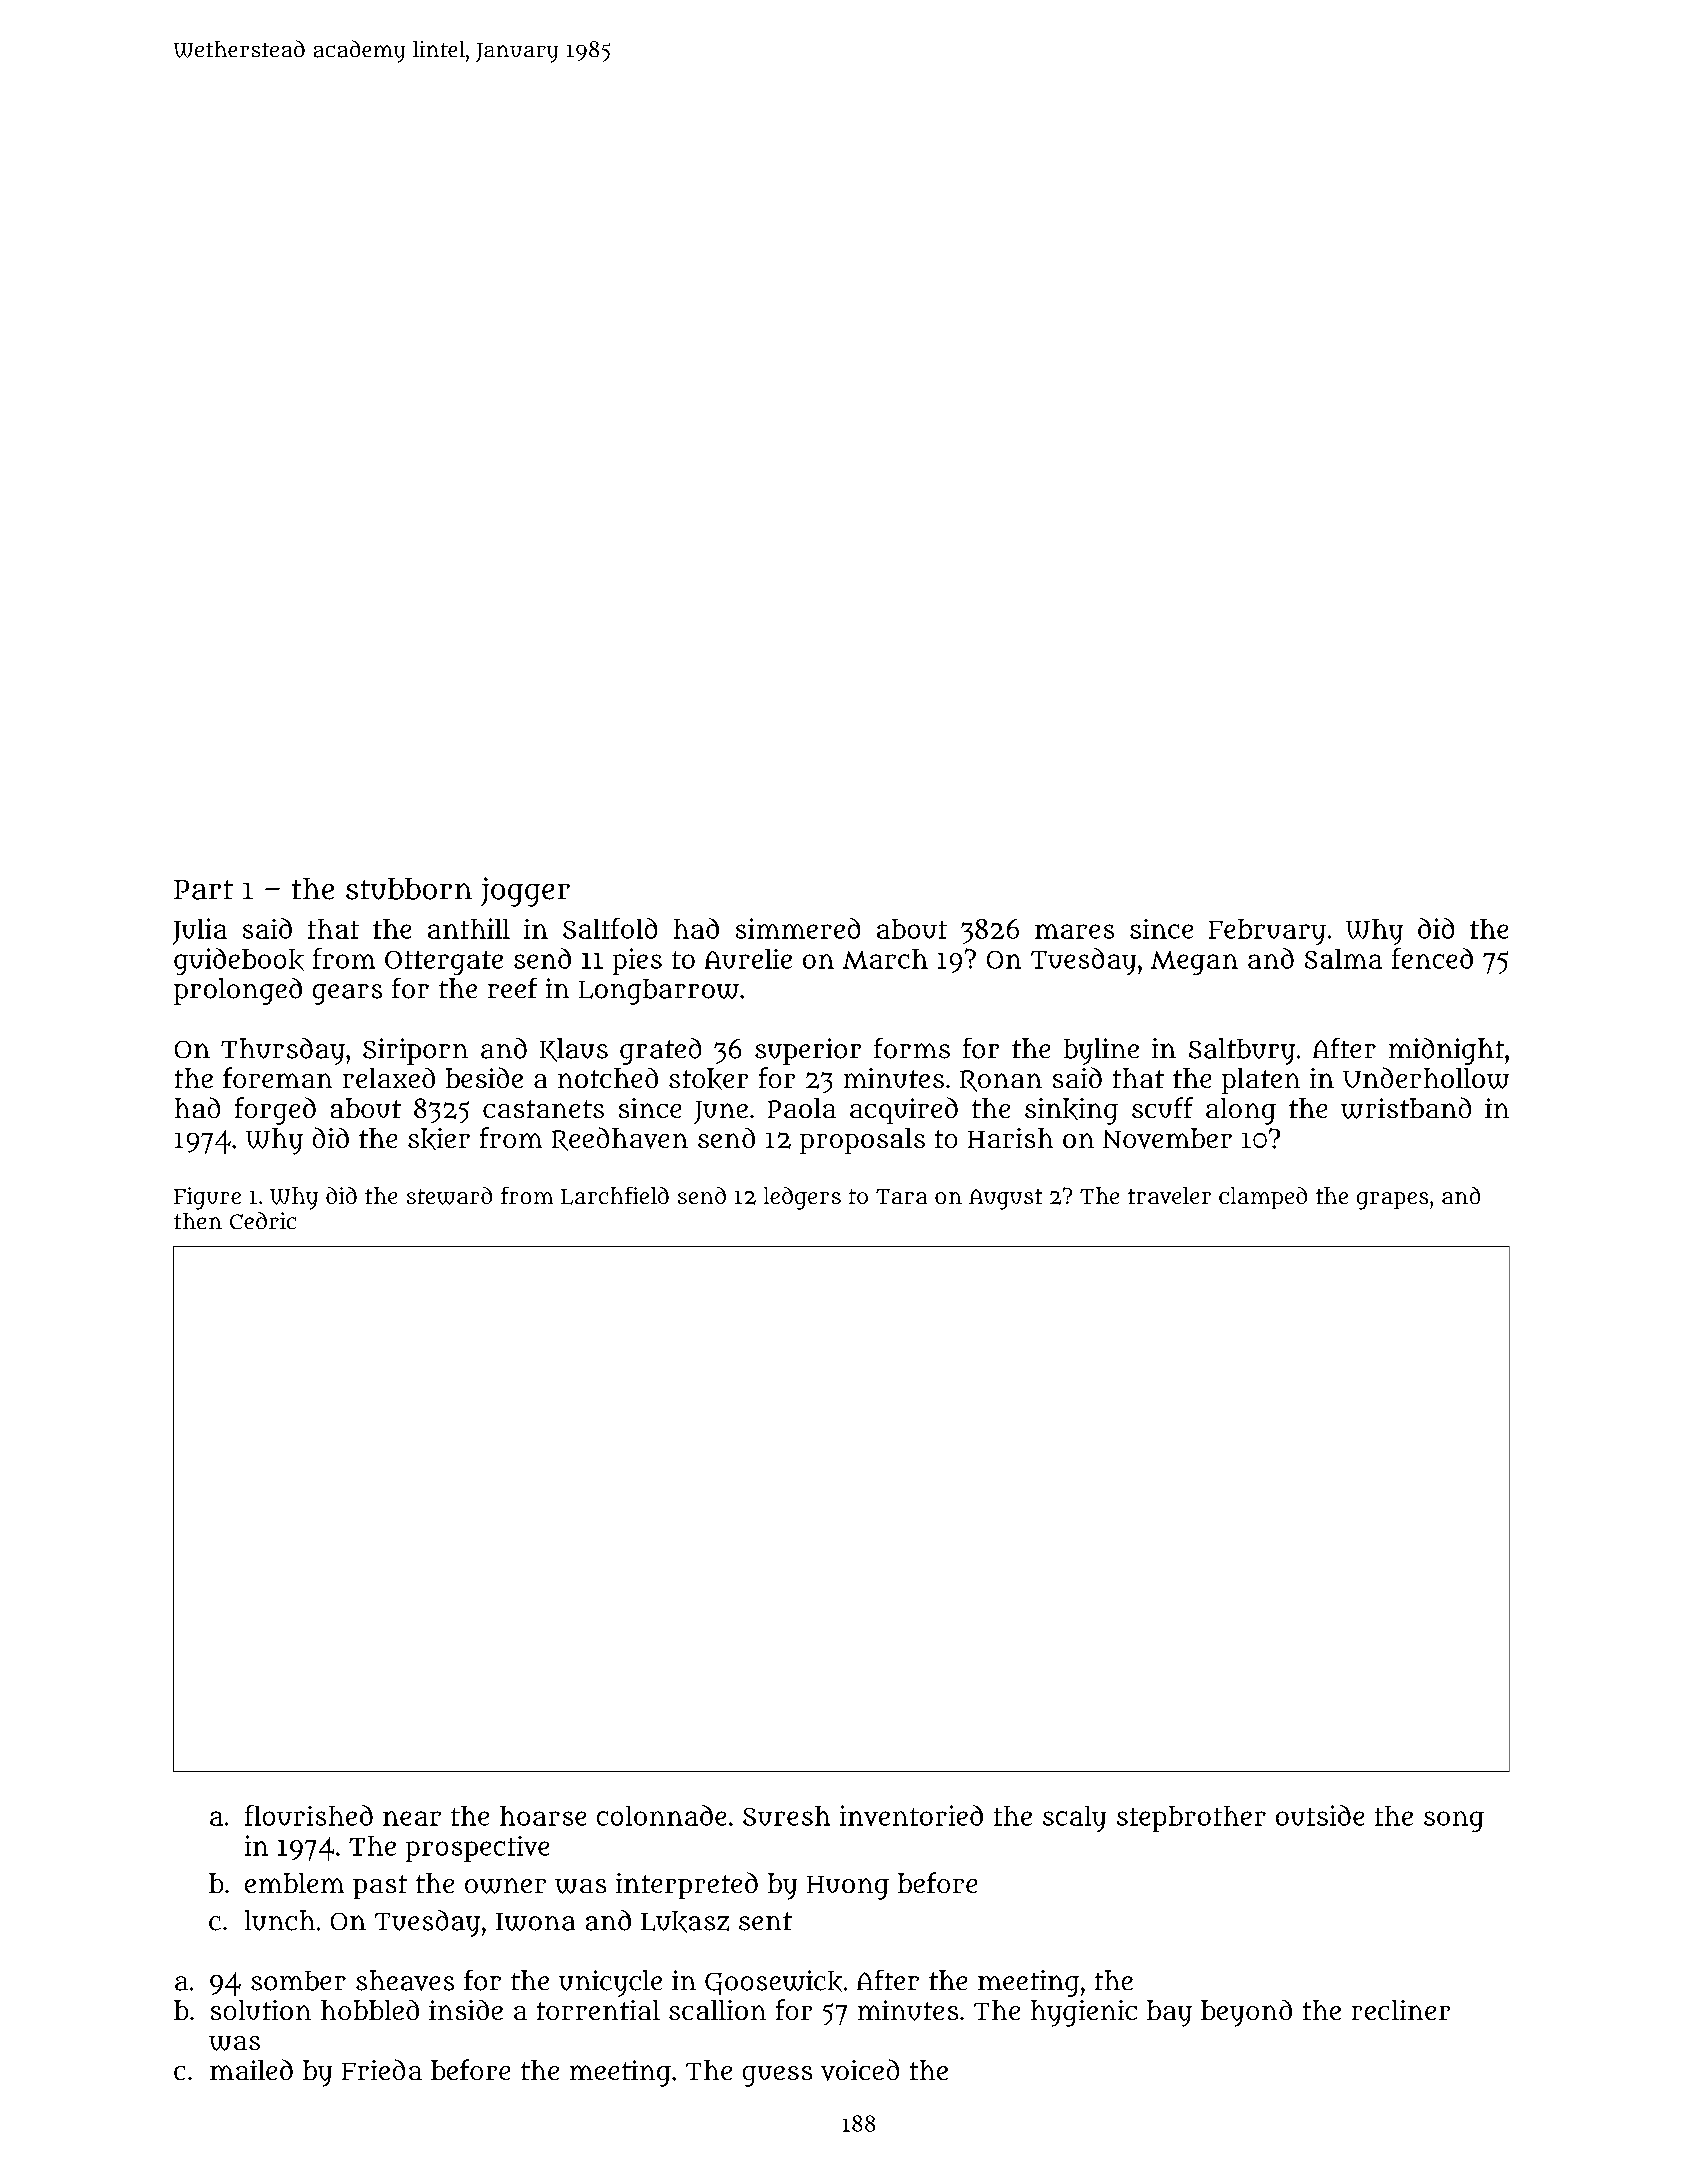 This document has height=2178, width=1683. I want to click on stepbrother, so click(1191, 1819).
